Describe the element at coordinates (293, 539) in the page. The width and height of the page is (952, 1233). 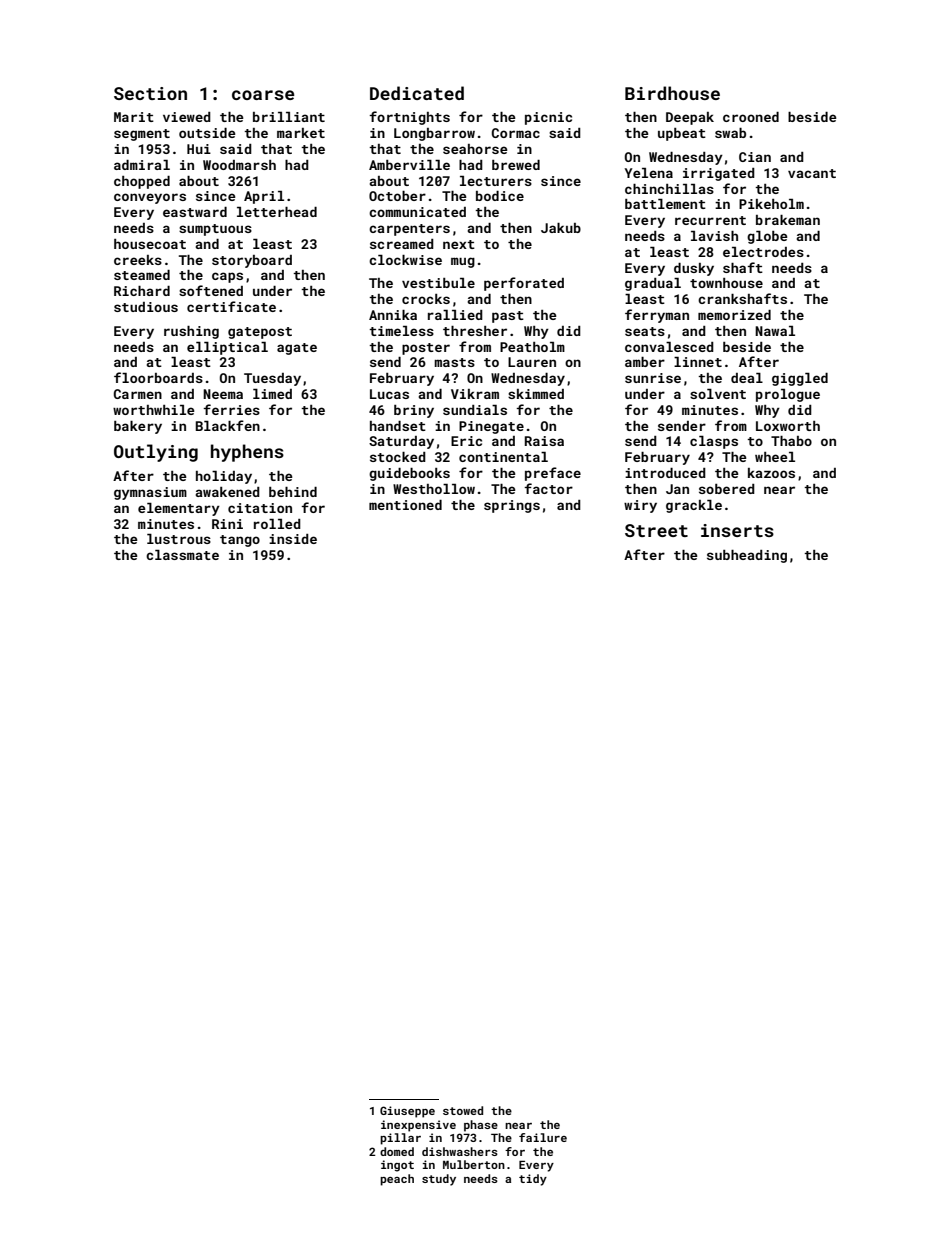
I see `inside` at that location.
